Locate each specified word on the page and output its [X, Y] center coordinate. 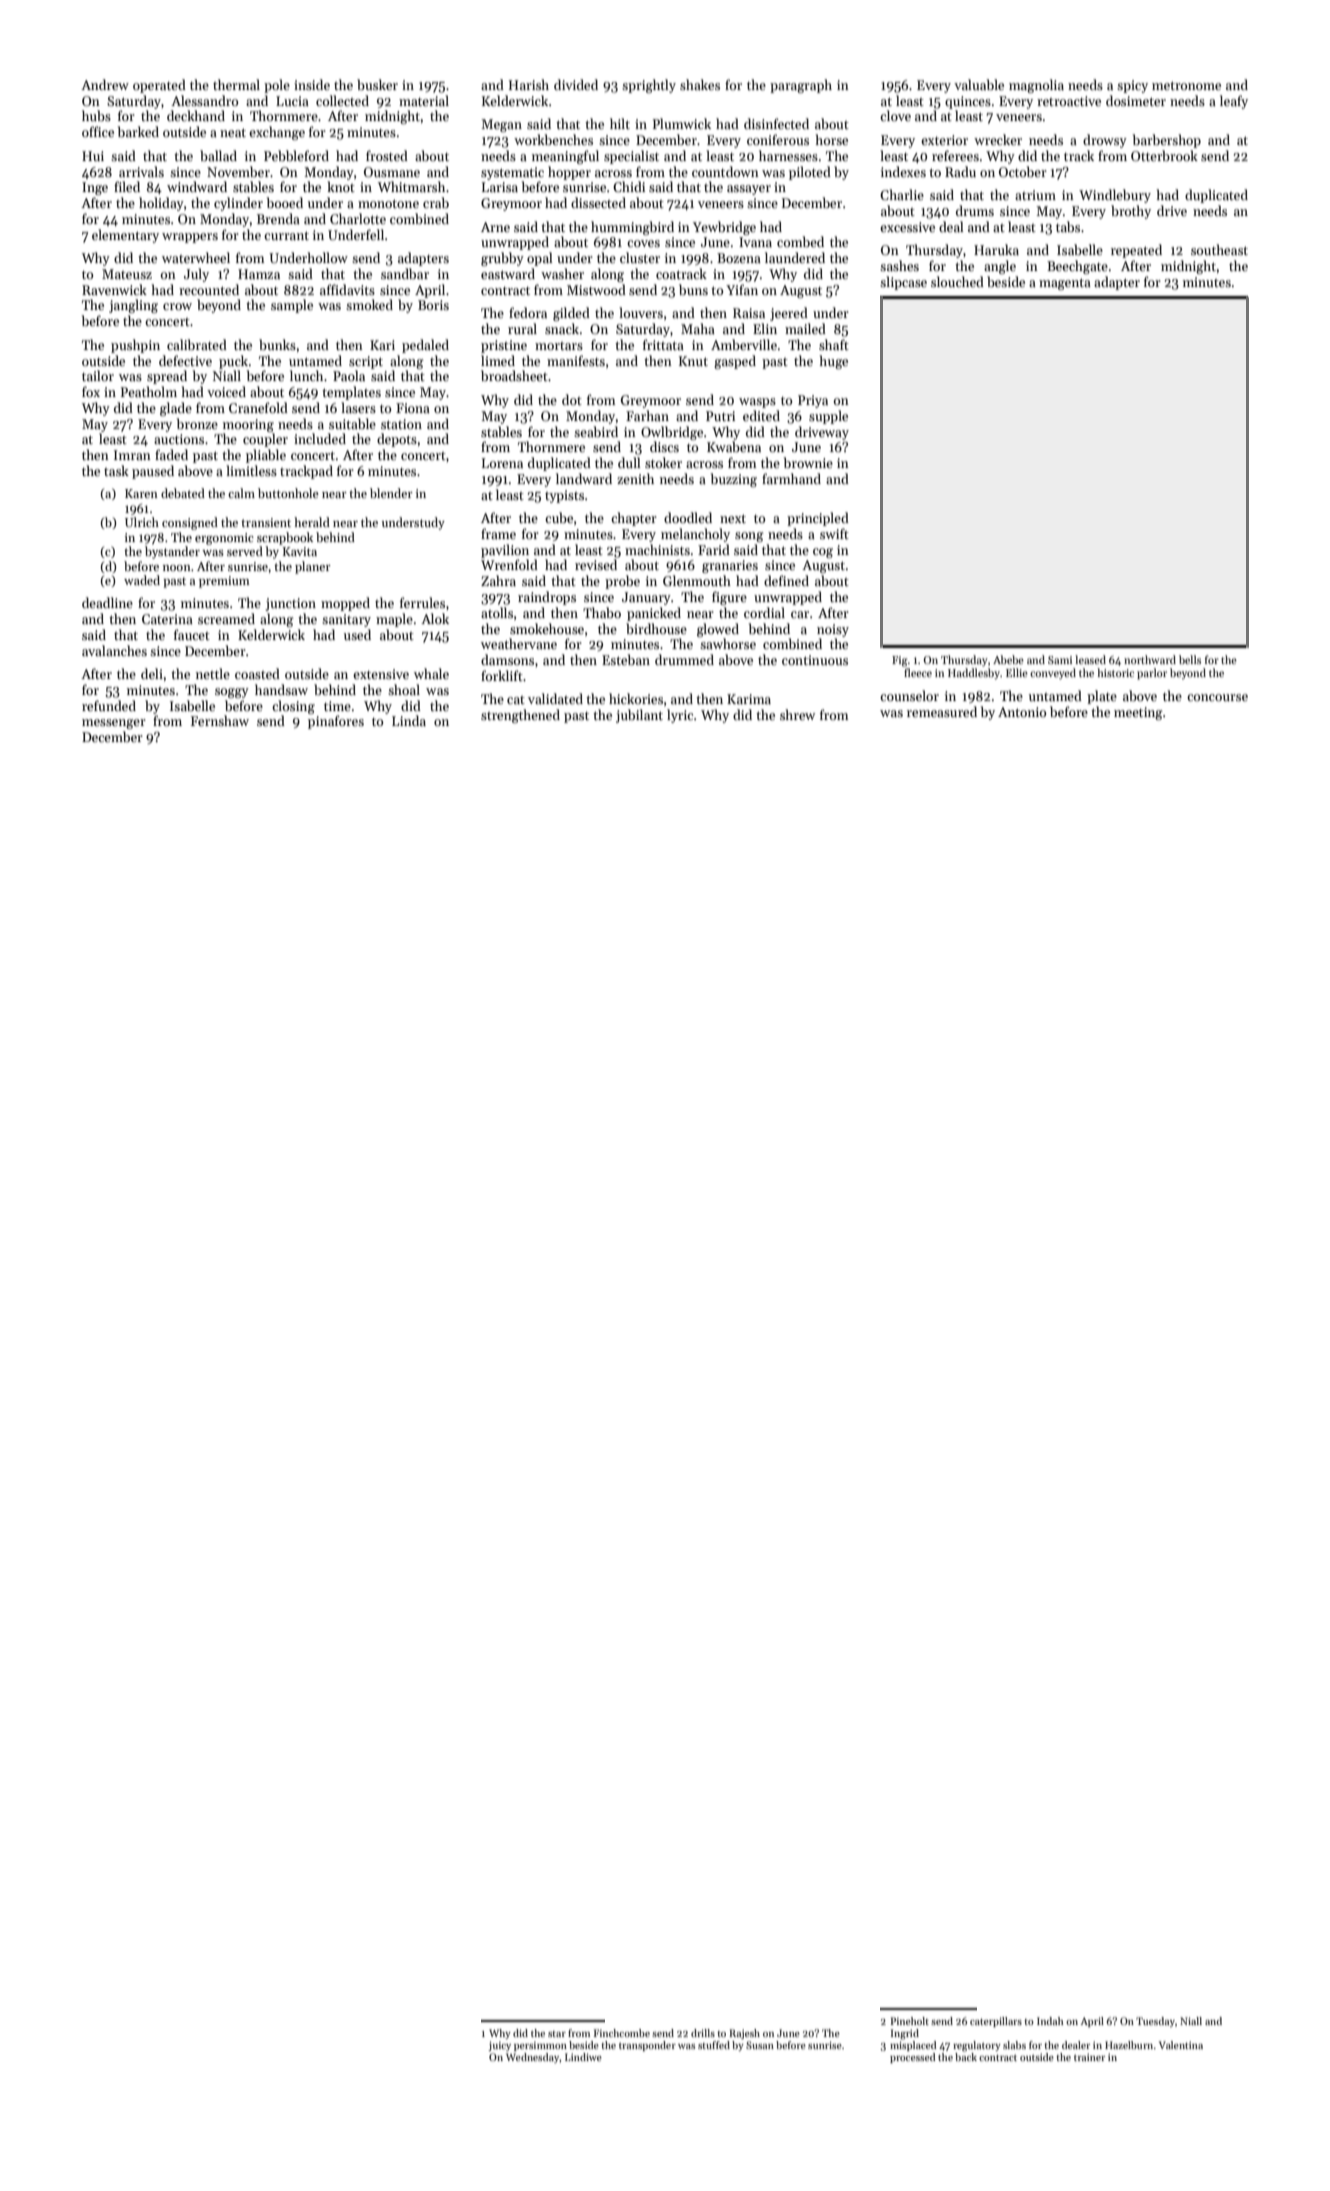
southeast [1219, 249]
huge [834, 362]
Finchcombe [622, 2033]
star [557, 2034]
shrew [797, 714]
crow [177, 306]
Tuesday [1155, 2022]
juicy [499, 2046]
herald [312, 522]
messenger [114, 724]
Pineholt [910, 2021]
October [1023, 171]
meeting [1138, 713]
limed [498, 360]
